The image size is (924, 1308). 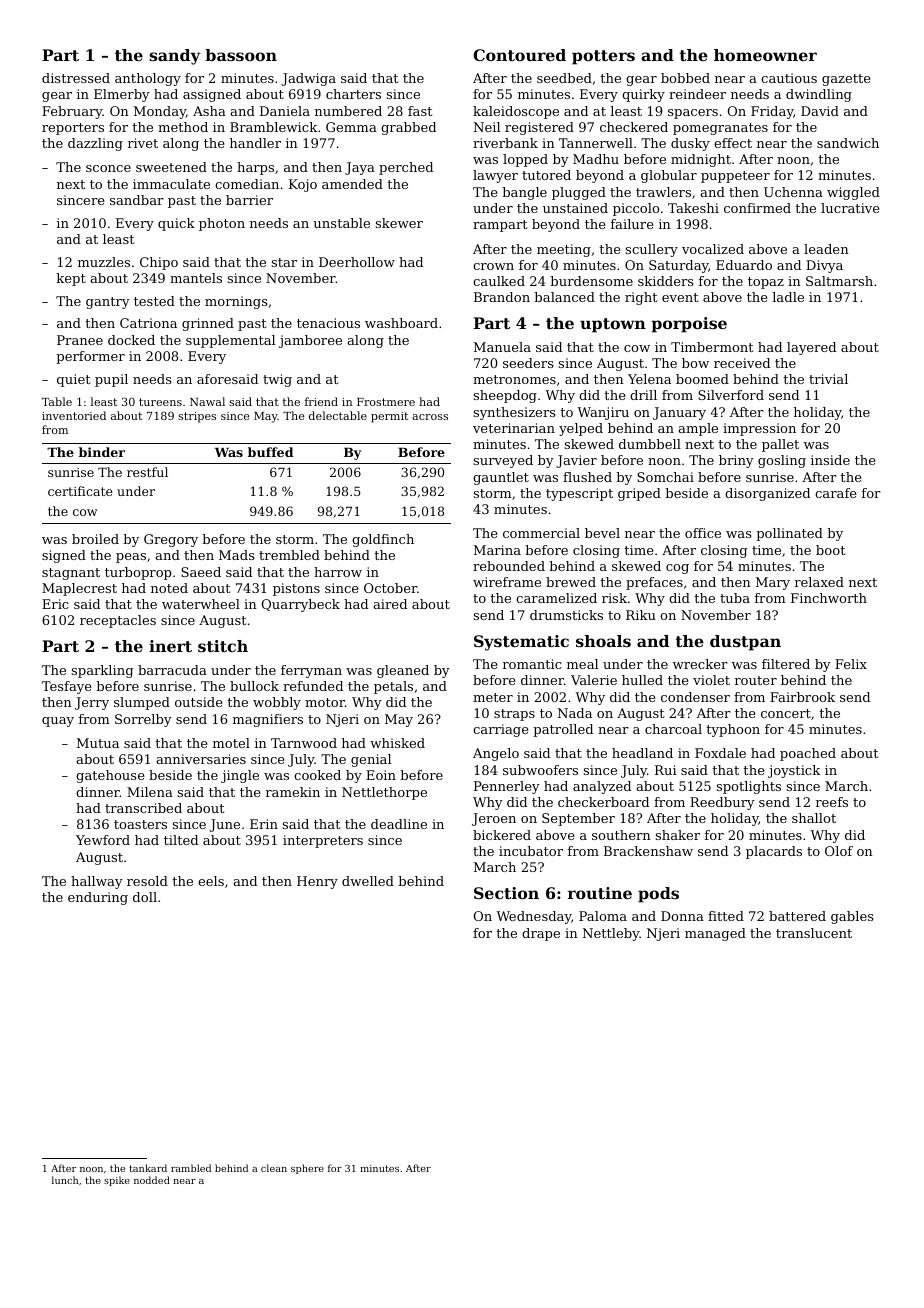 What do you see at coordinates (494, 819) in the image?
I see `Jeroen` at bounding box center [494, 819].
